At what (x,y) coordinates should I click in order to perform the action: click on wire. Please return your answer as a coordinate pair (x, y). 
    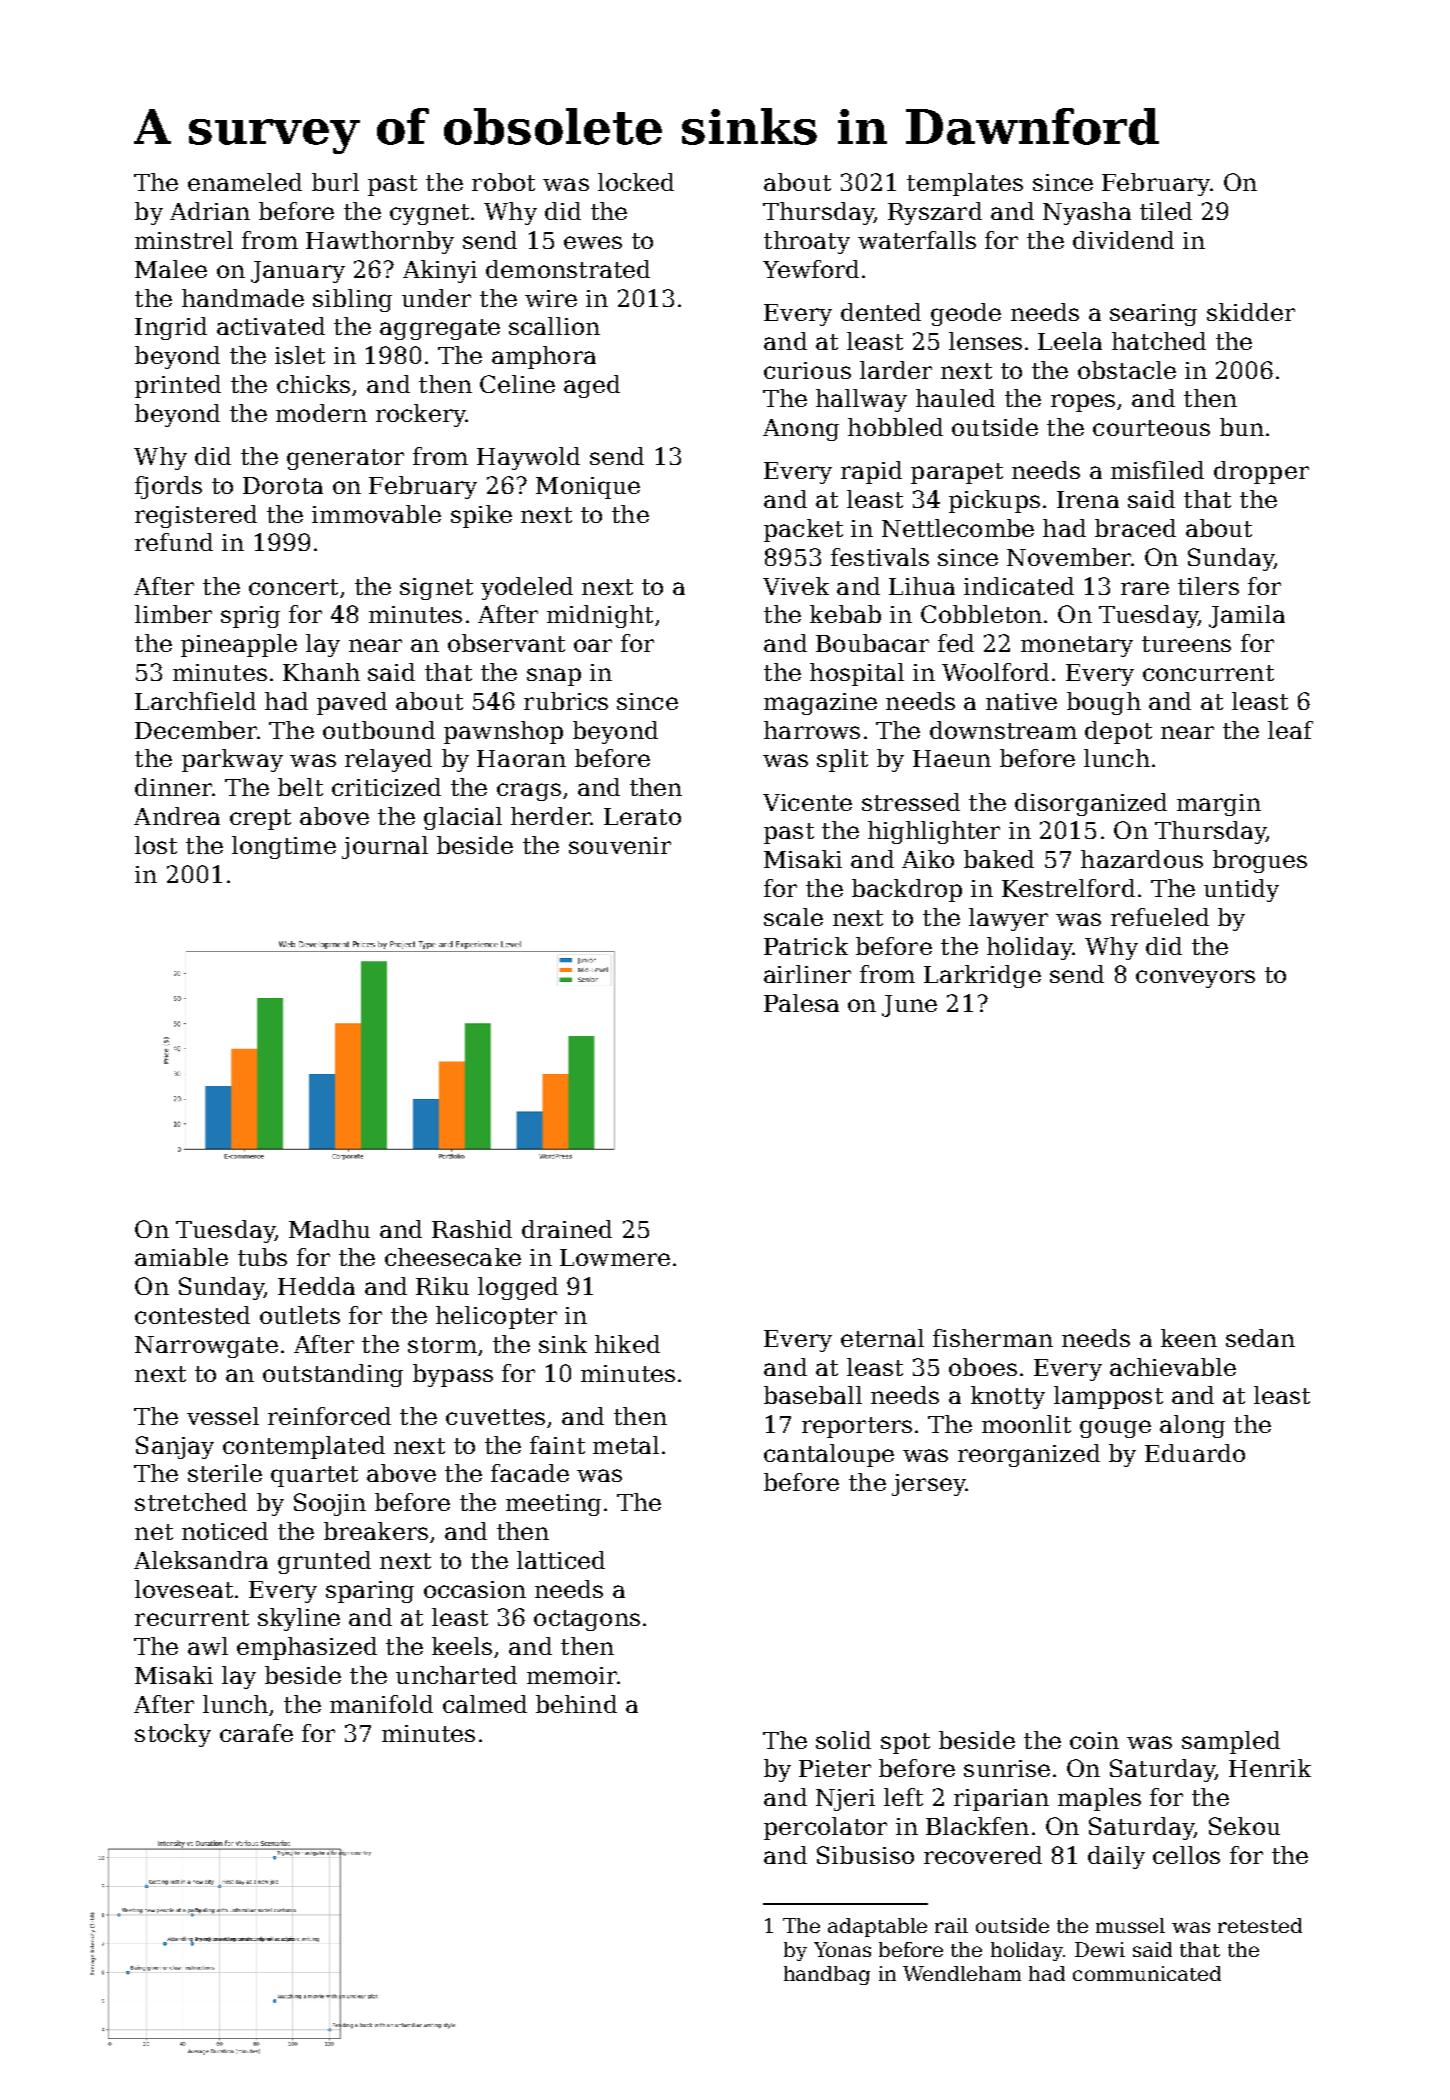
    Looking at the image, I should click on (551, 298).
